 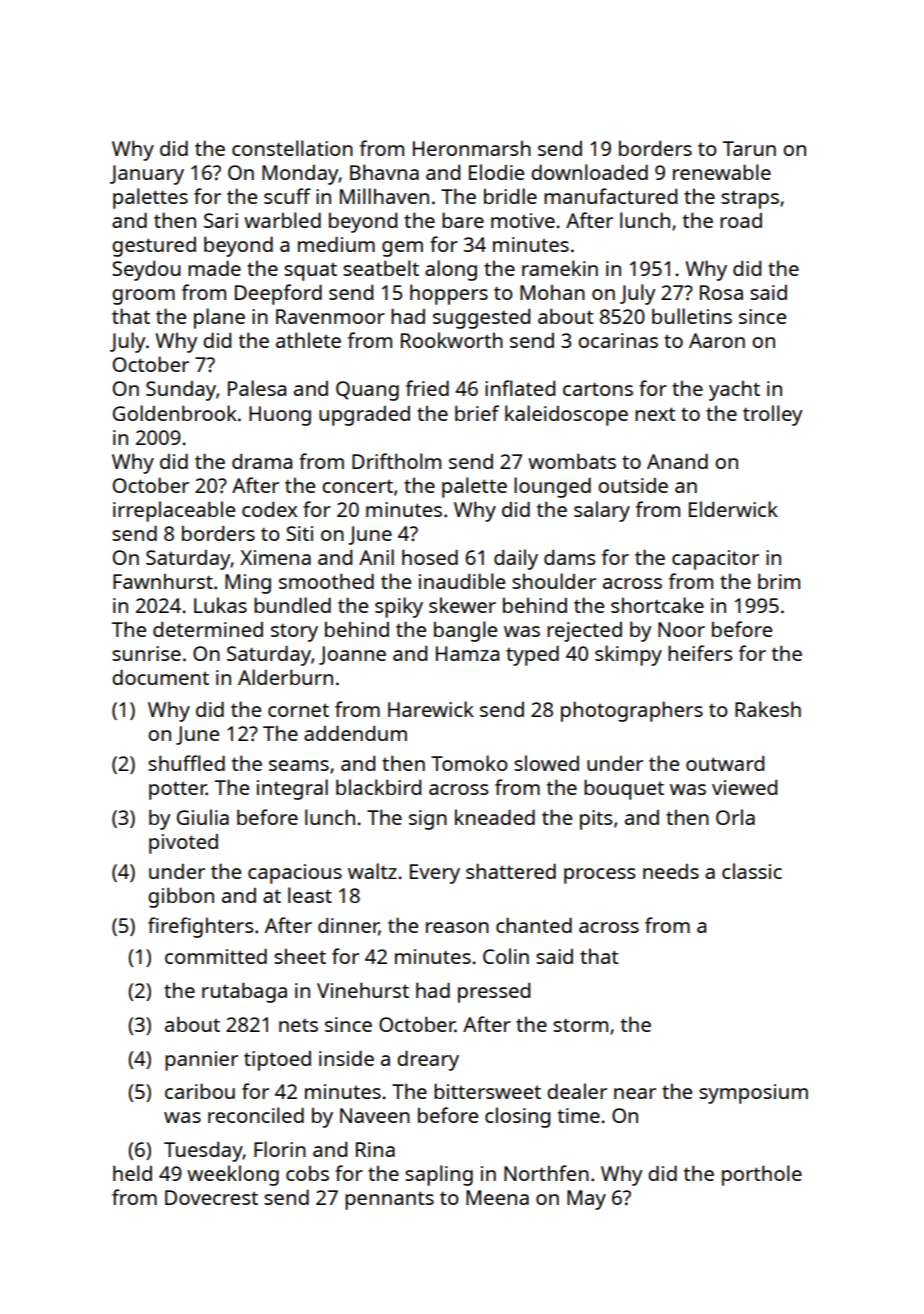 What do you see at coordinates (773, 415) in the screenshot?
I see `trolley` at bounding box center [773, 415].
